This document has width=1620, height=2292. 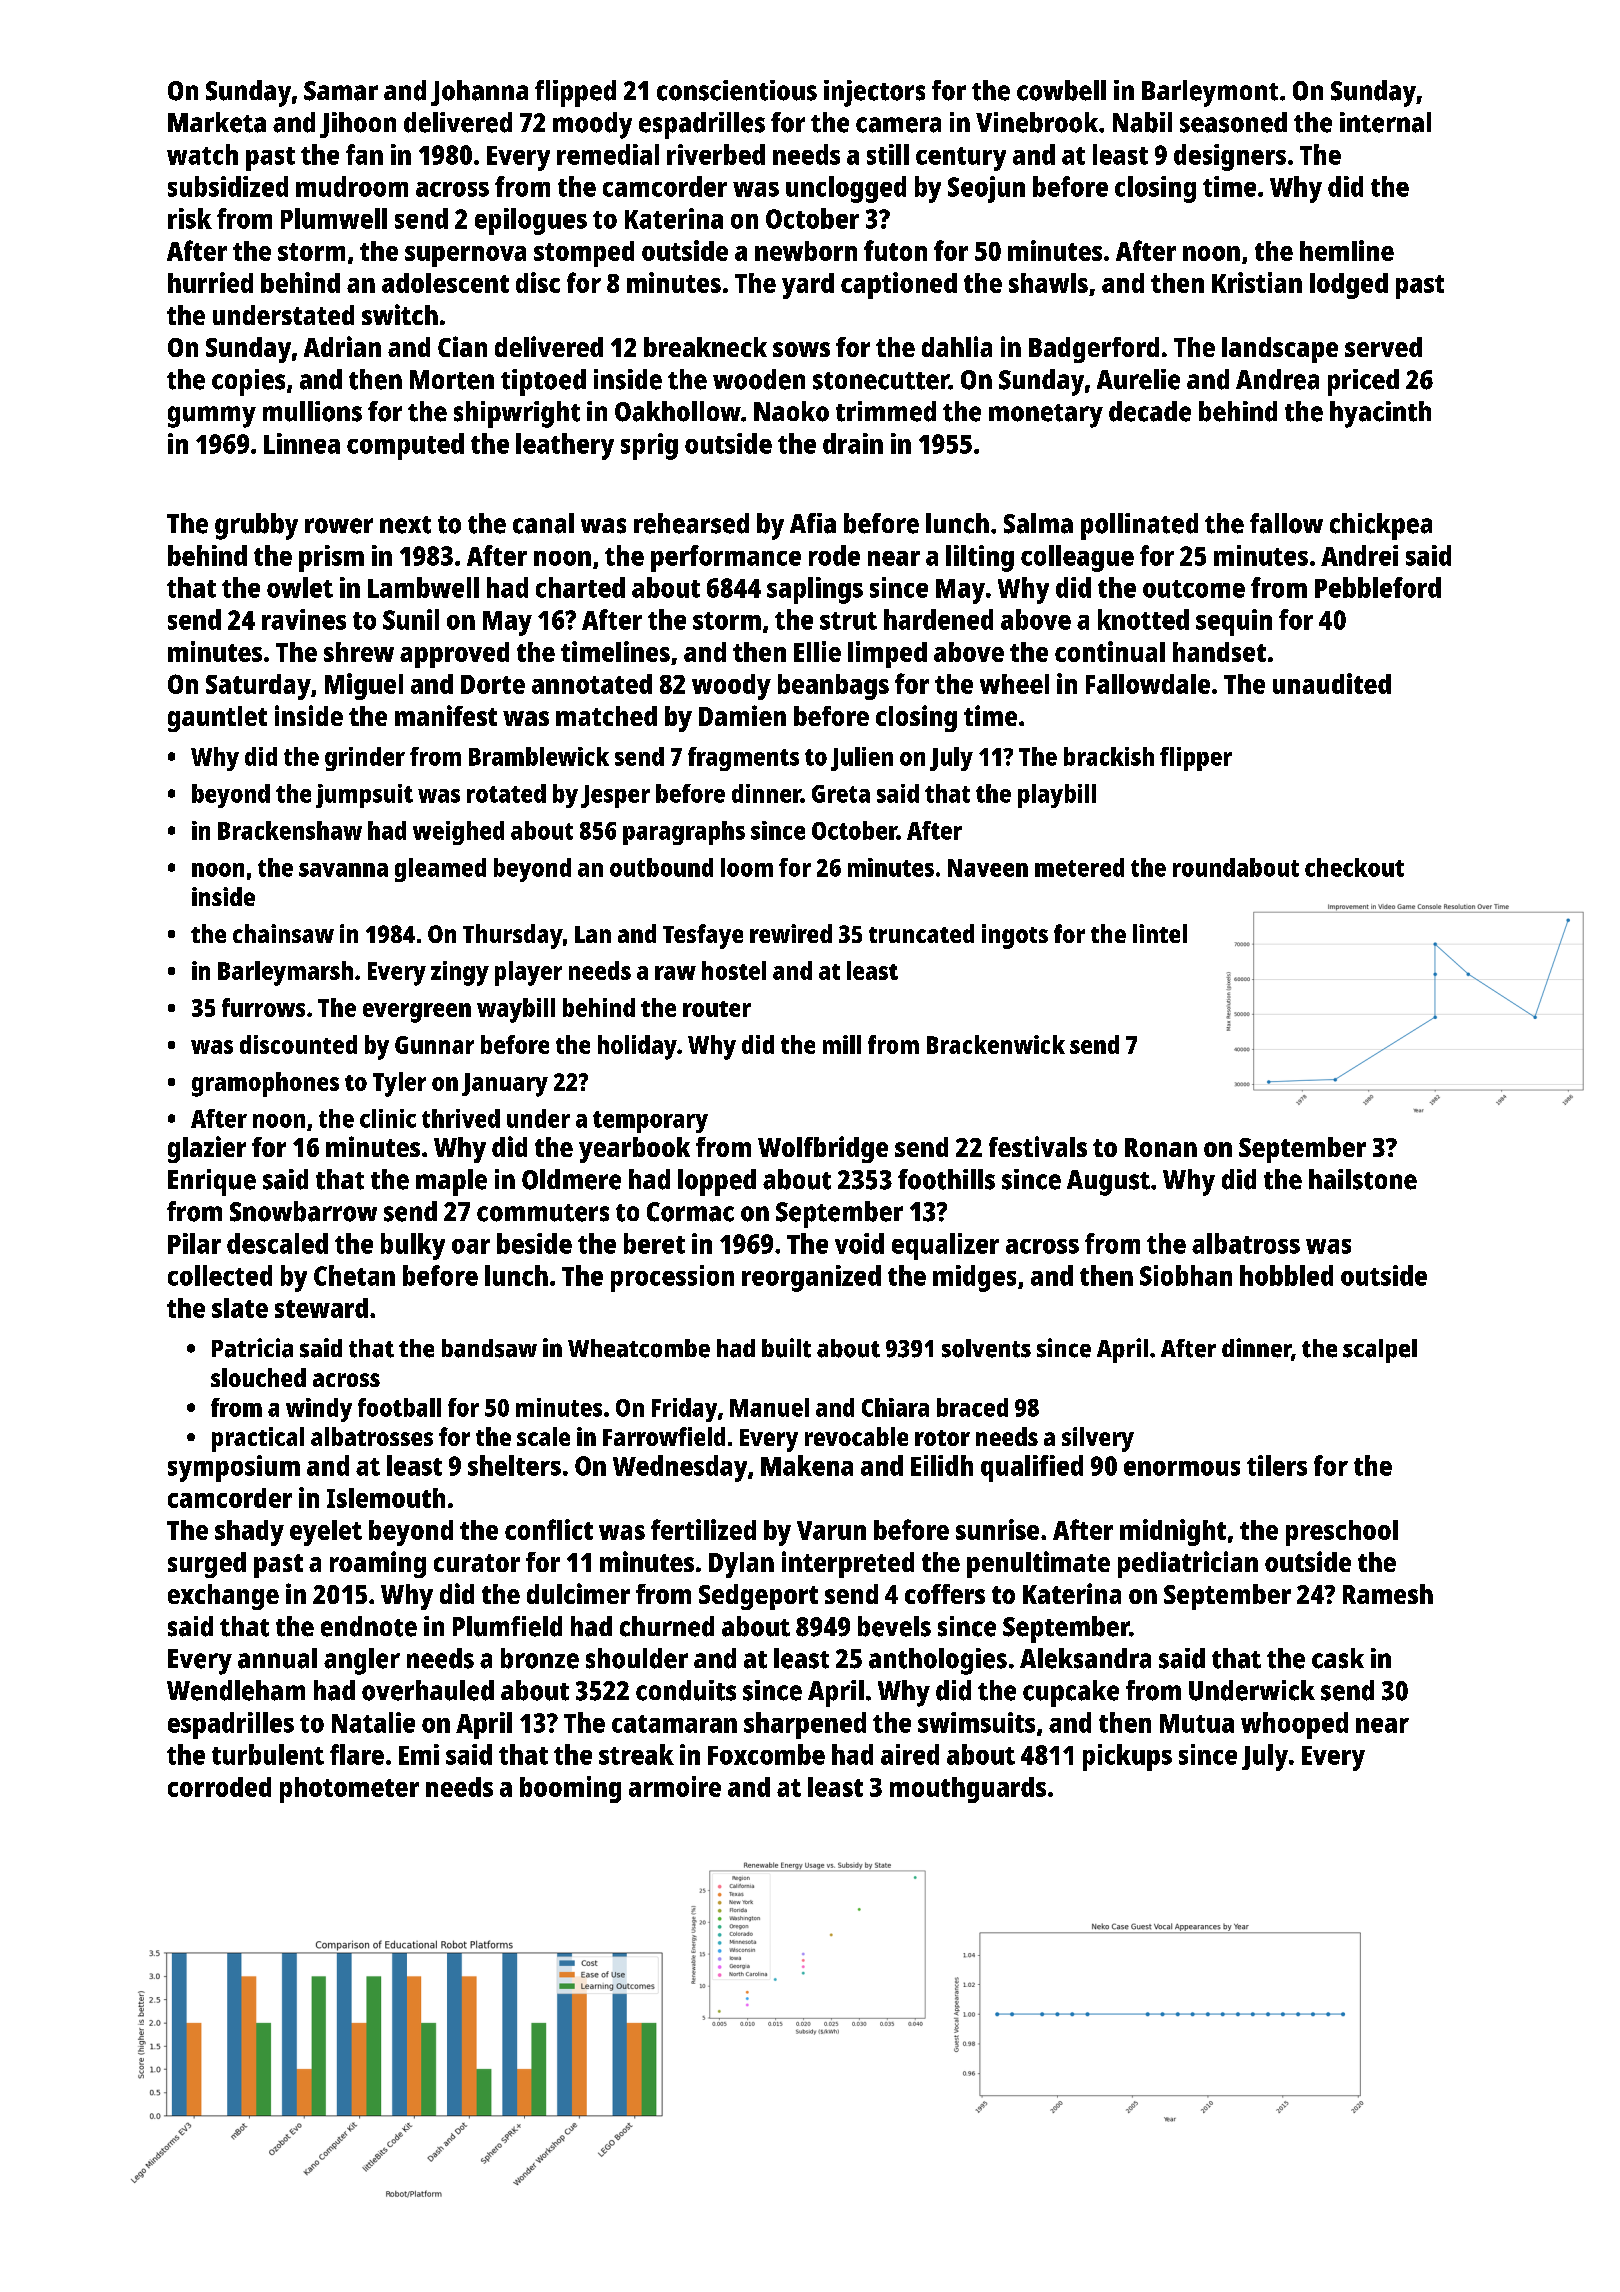 What do you see at coordinates (268, 1754) in the document?
I see `turbulent` at bounding box center [268, 1754].
